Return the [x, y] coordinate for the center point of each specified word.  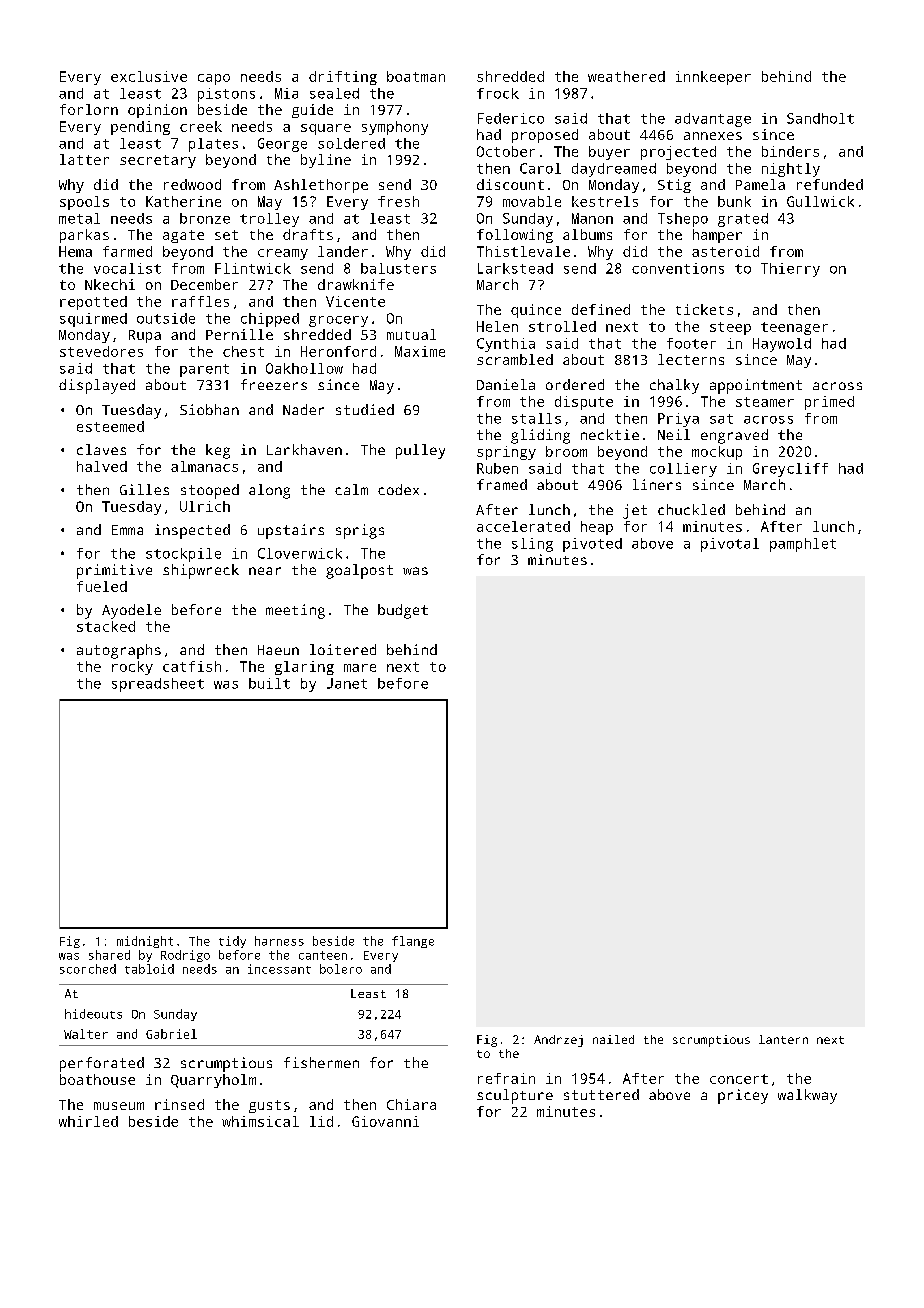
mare [360, 668]
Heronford [338, 351]
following [515, 236]
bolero [341, 969]
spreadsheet [158, 685]
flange [413, 942]
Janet [347, 683]
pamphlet [803, 545]
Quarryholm [213, 1081]
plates [213, 145]
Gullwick [820, 201]
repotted [93, 303]
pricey [743, 1096]
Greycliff [790, 470]
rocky [132, 668]
